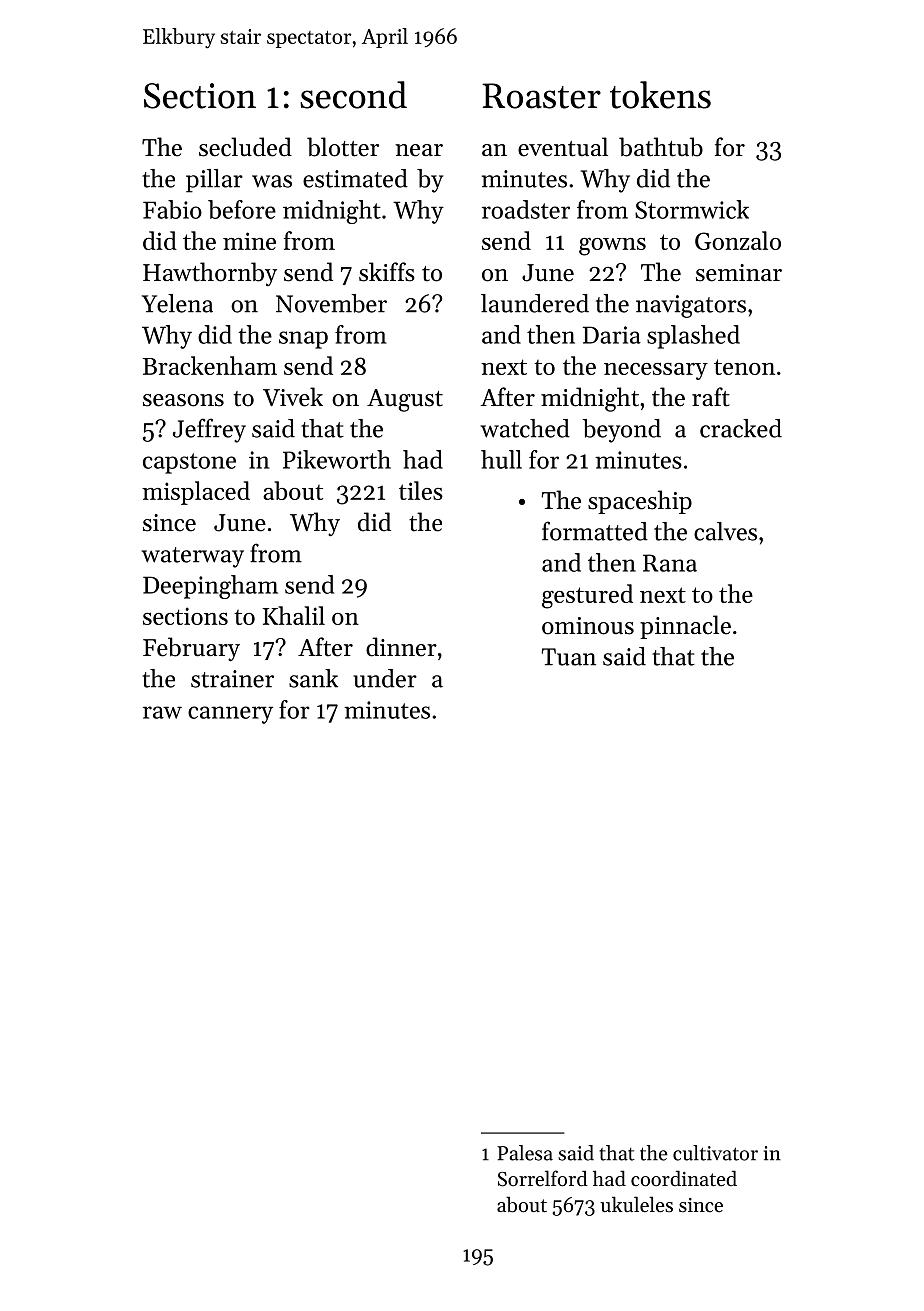 This image has width=924, height=1311. What do you see at coordinates (525, 1153) in the image?
I see `Palesa` at bounding box center [525, 1153].
